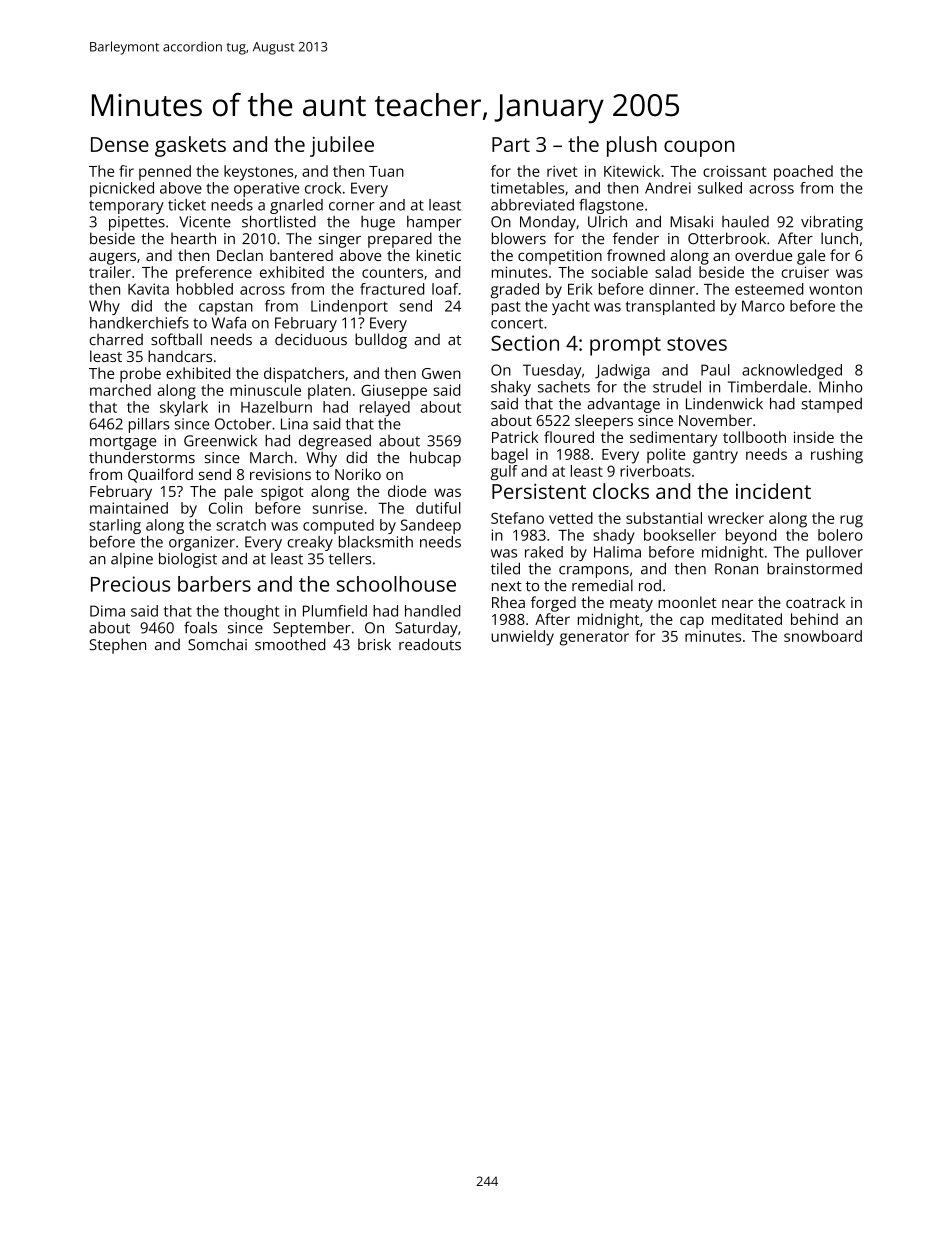 This page has width=952, height=1233. What do you see at coordinates (803, 173) in the page?
I see `poached` at bounding box center [803, 173].
